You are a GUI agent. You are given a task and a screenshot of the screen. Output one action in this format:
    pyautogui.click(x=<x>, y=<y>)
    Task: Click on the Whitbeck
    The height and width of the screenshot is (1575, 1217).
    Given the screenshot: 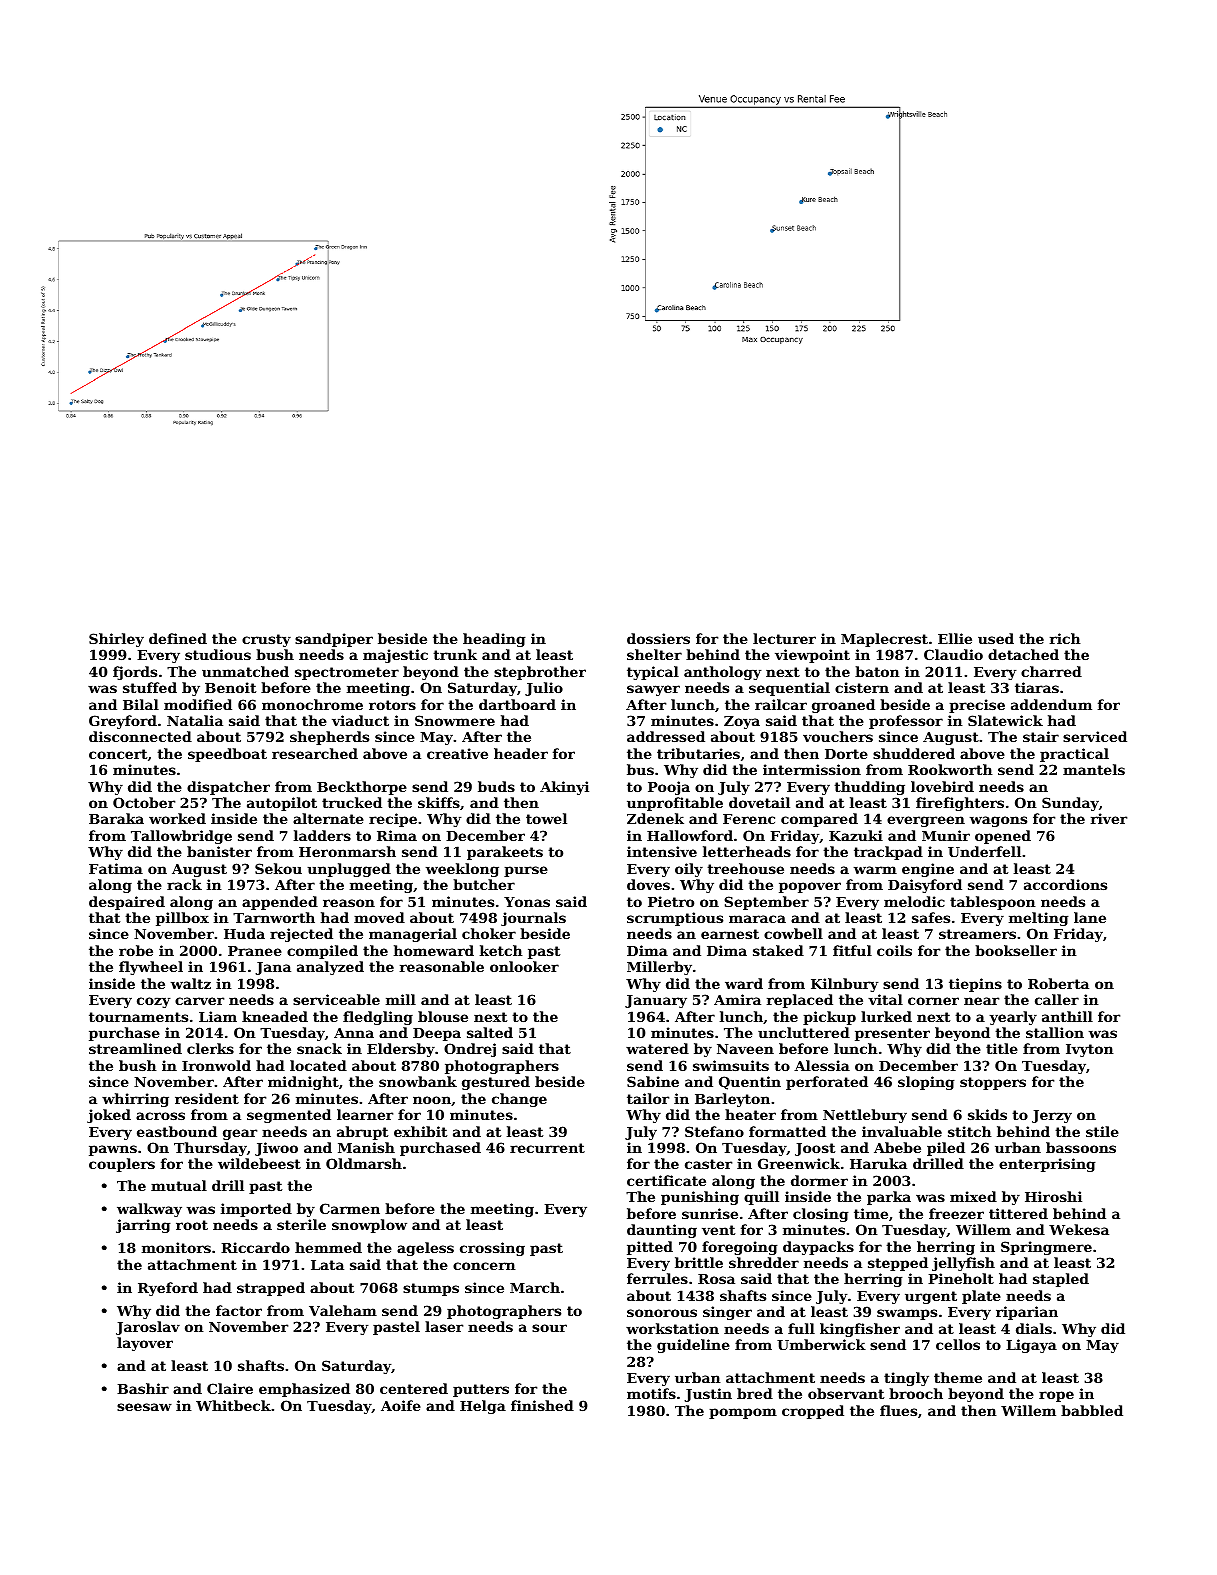 What is the action you would take?
    pyautogui.click(x=233, y=1405)
